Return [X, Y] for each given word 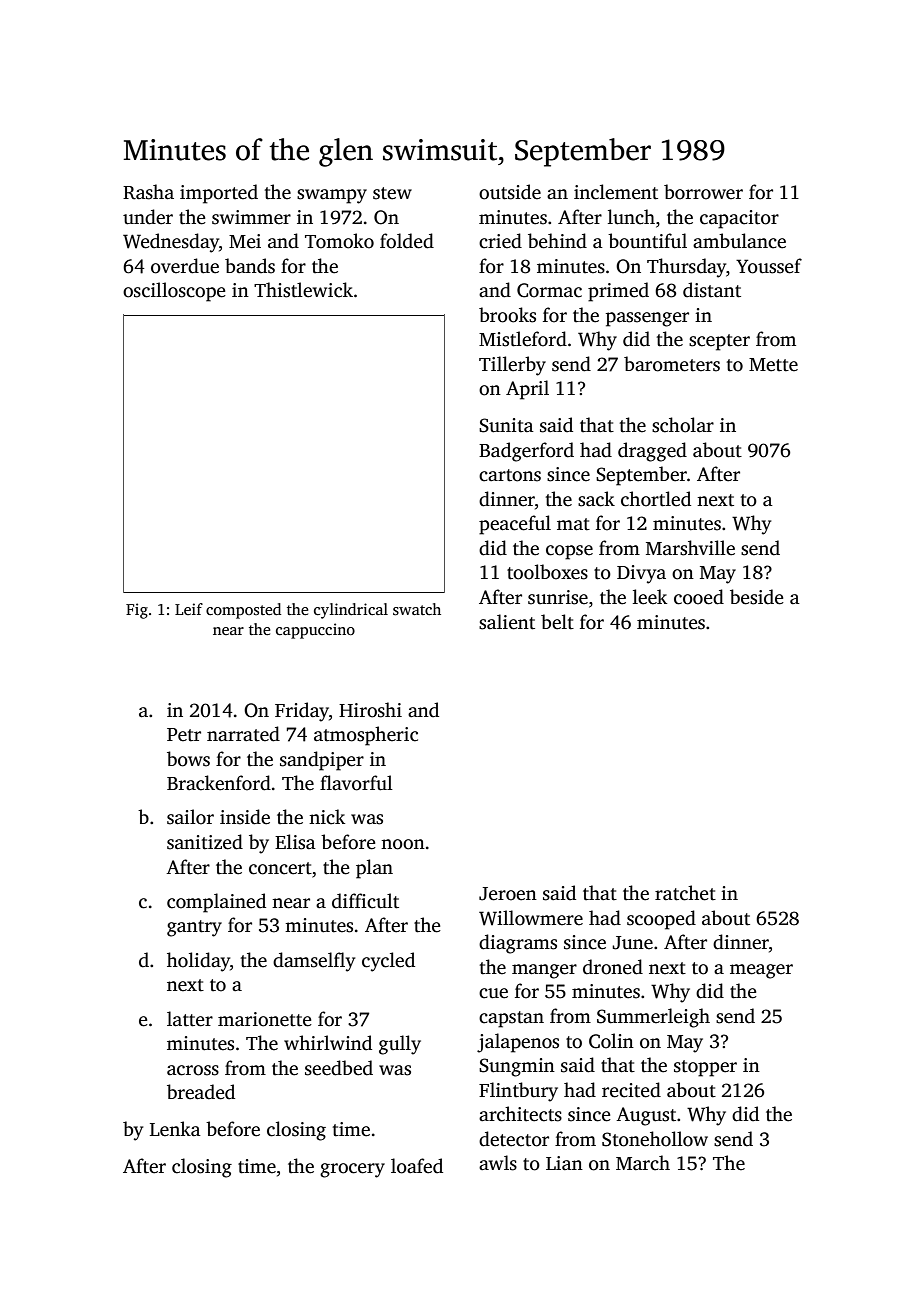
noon [403, 844]
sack [596, 499]
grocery [352, 1170]
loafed [417, 1166]
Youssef [769, 266]
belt [557, 622]
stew [392, 193]
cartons [510, 475]
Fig [137, 611]
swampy [332, 196]
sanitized [205, 842]
